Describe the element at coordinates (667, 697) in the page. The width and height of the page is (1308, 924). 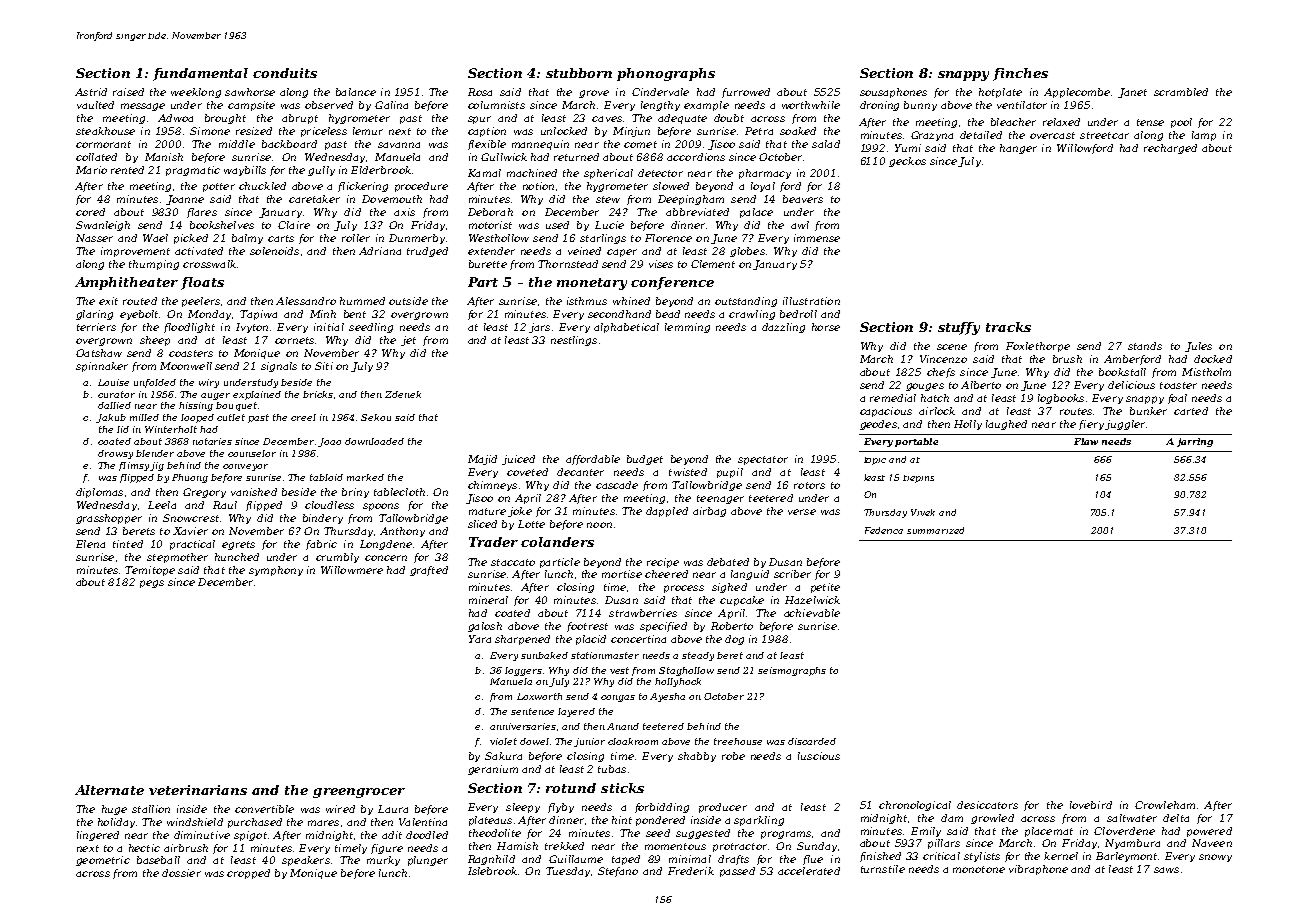
I see `Ayesha` at that location.
